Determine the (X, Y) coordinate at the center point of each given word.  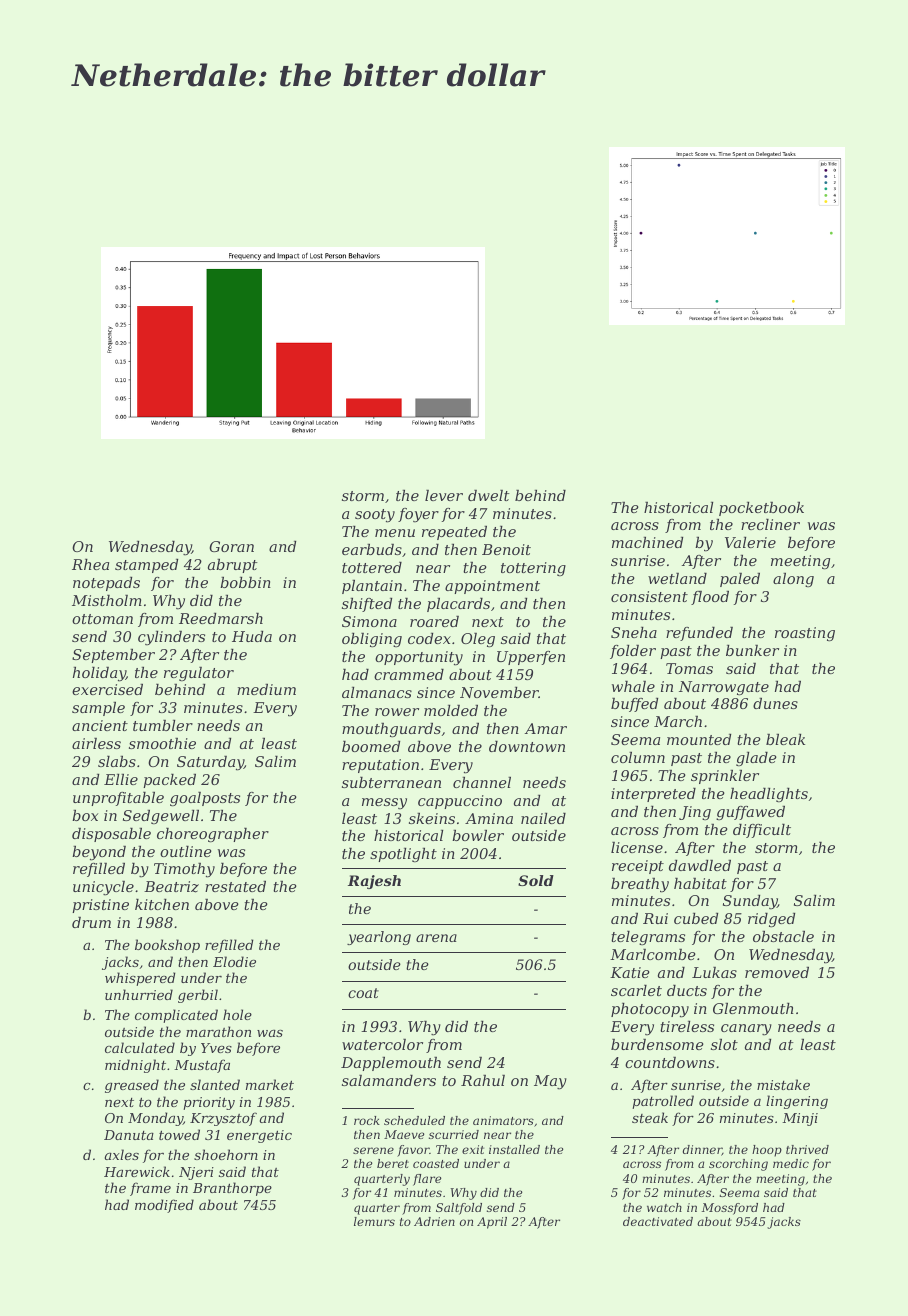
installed (514, 1149)
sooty (375, 516)
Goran (231, 546)
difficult (762, 831)
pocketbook (761, 509)
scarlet (636, 990)
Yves (216, 1048)
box (85, 815)
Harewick (137, 1171)
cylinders (171, 638)
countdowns (670, 1062)
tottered (372, 567)
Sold (536, 880)
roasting (805, 634)
